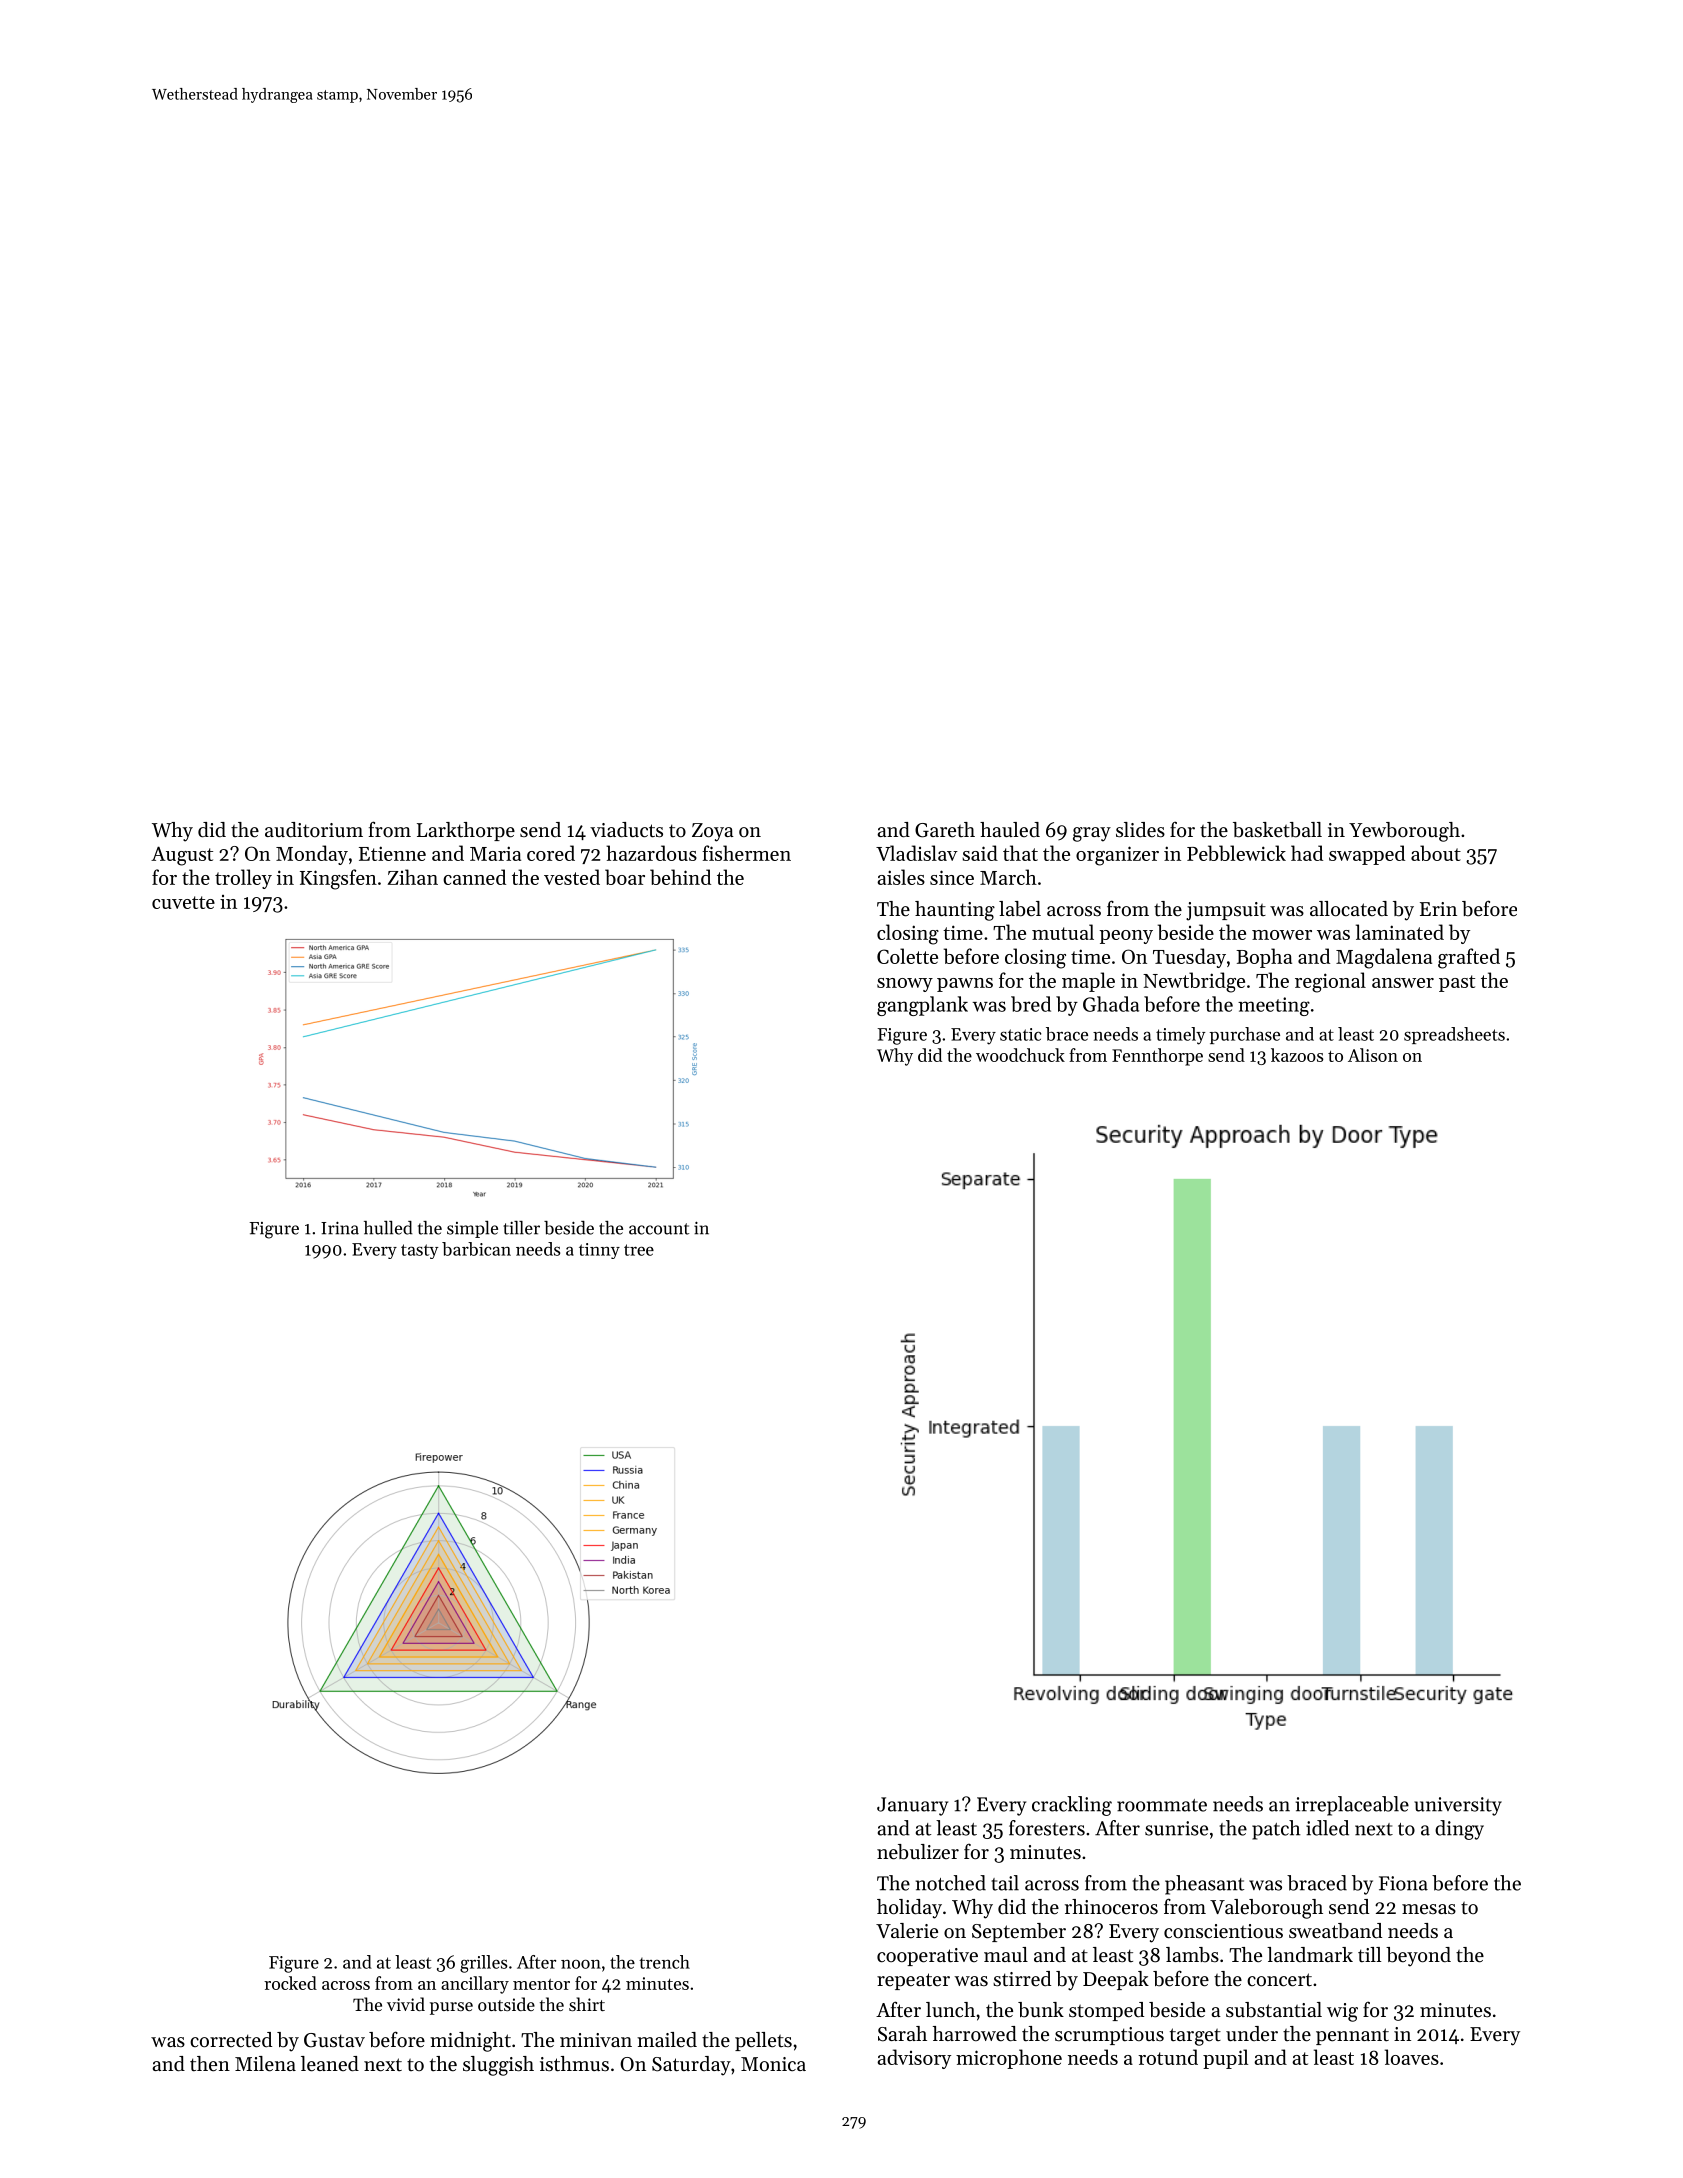  What do you see at coordinates (1438, 909) in the image?
I see `Erin` at bounding box center [1438, 909].
